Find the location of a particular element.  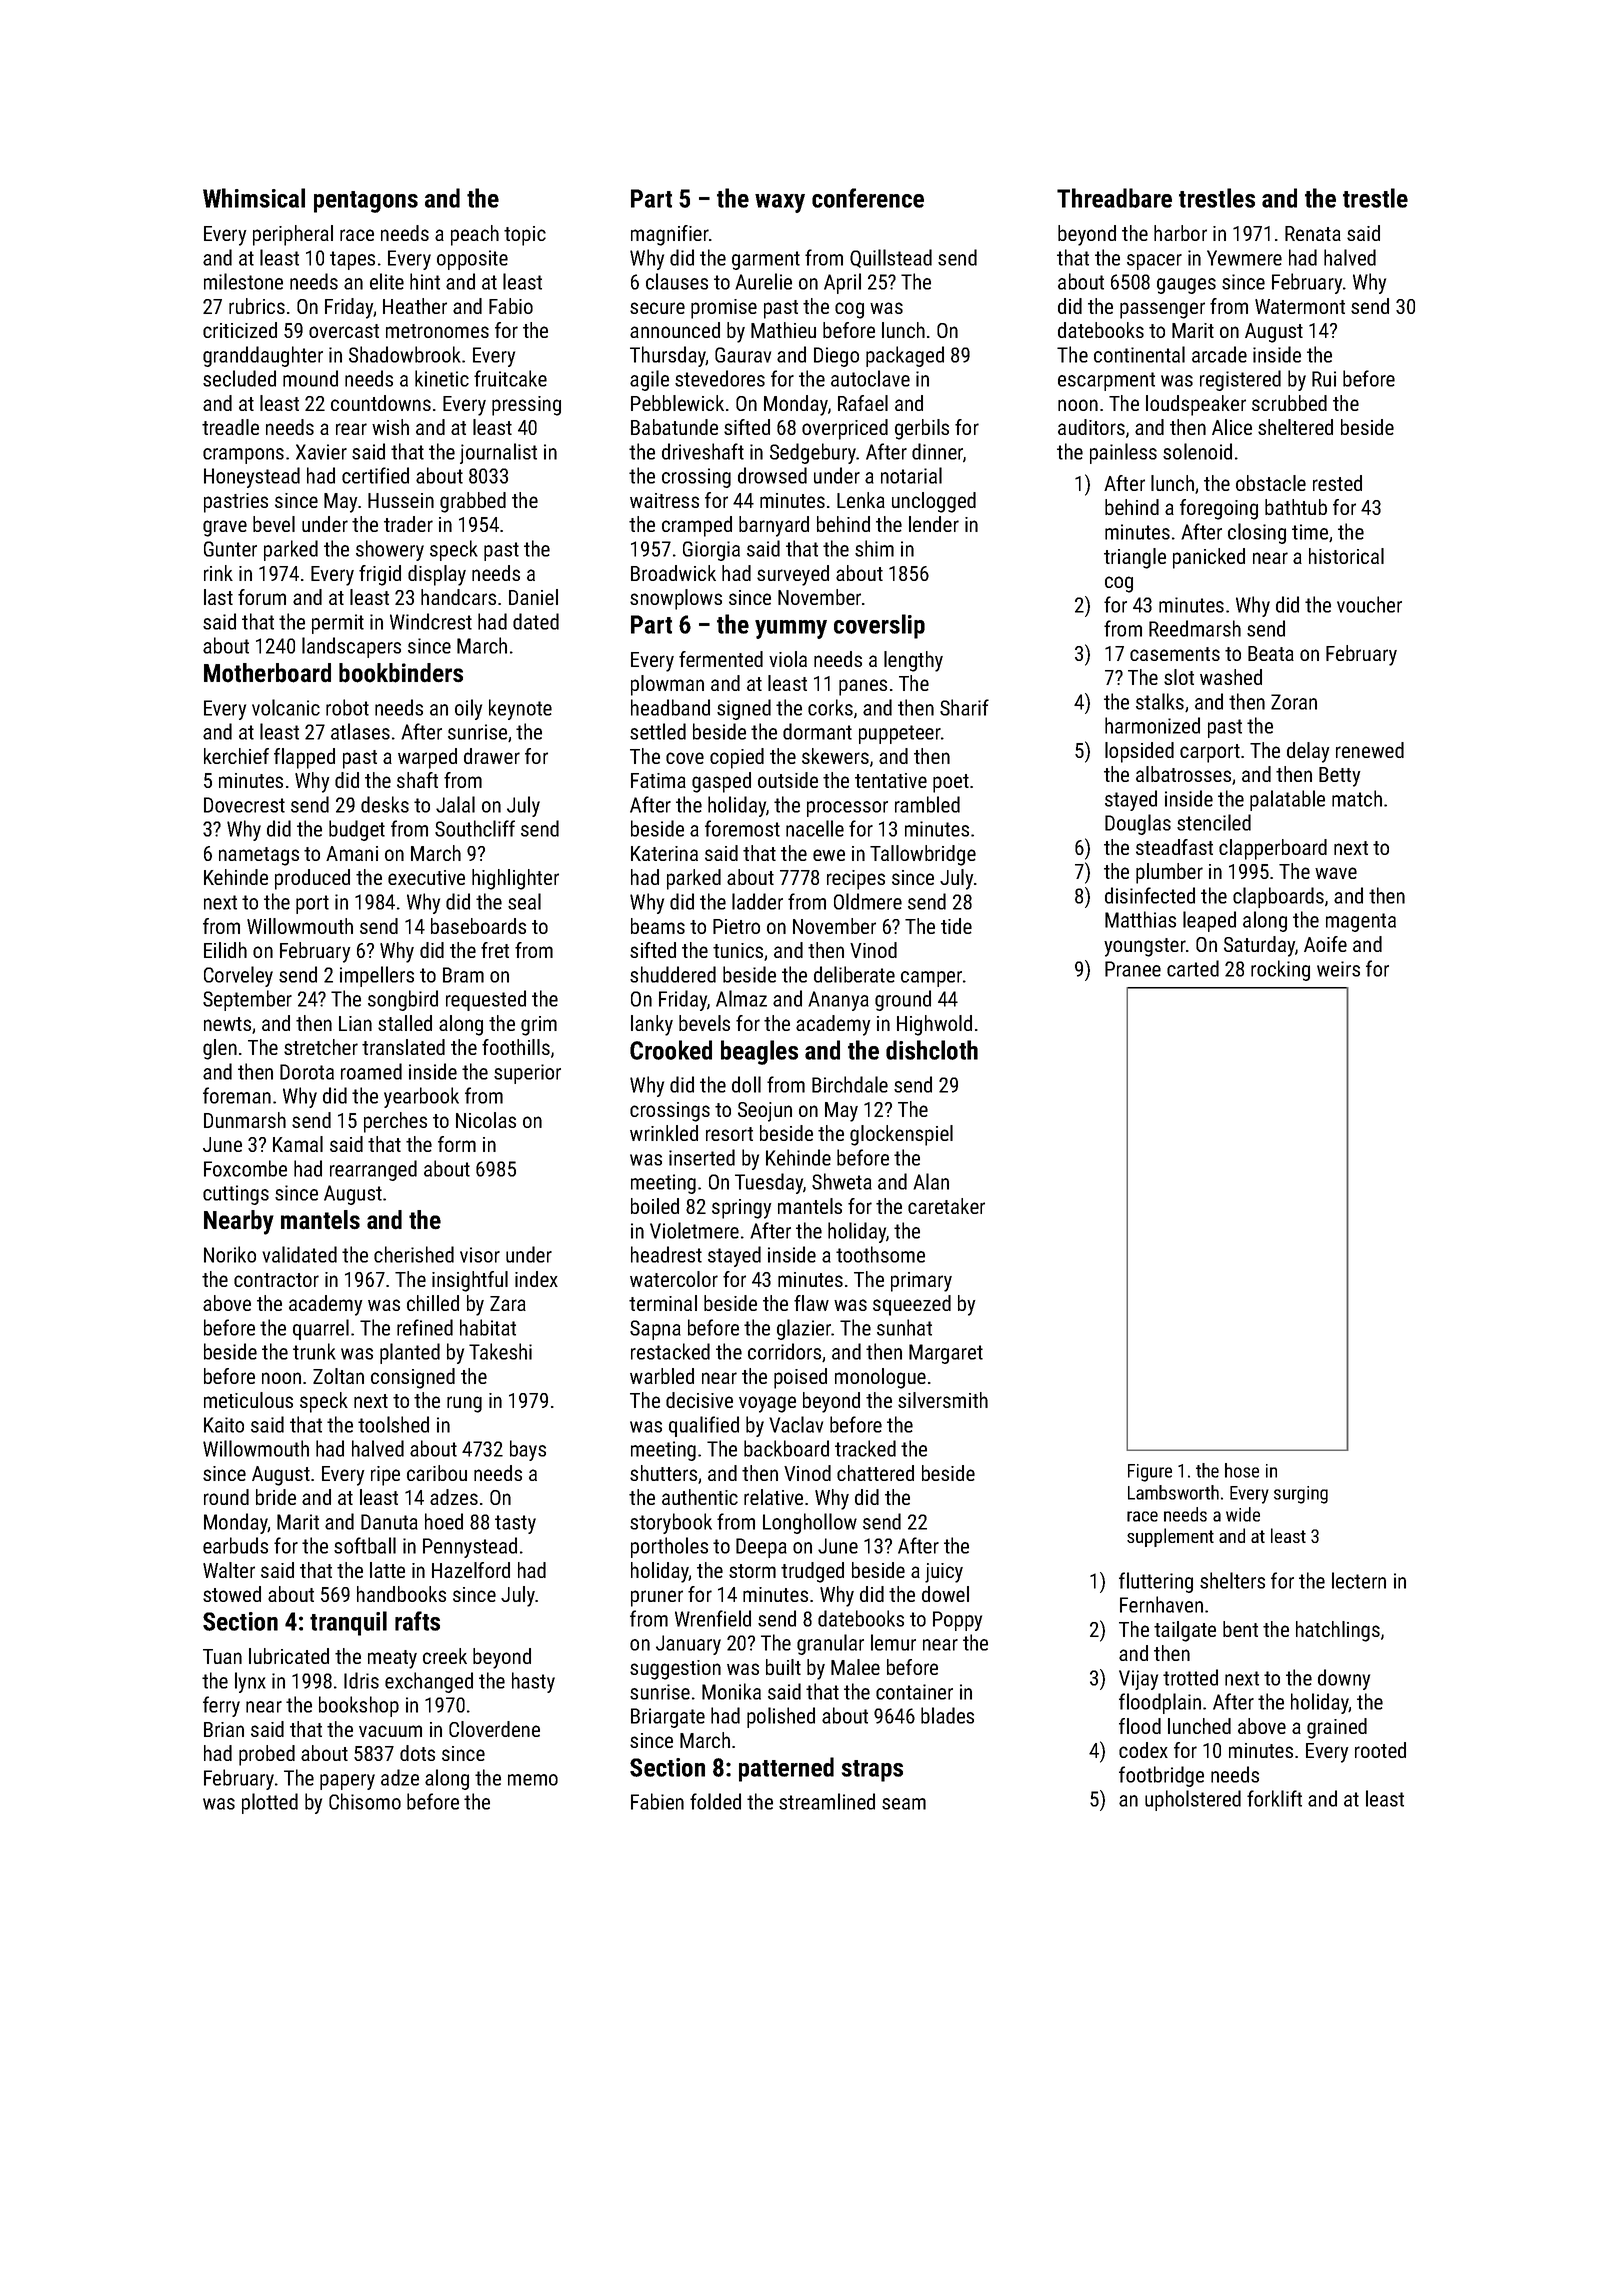

beams is located at coordinates (658, 926).
